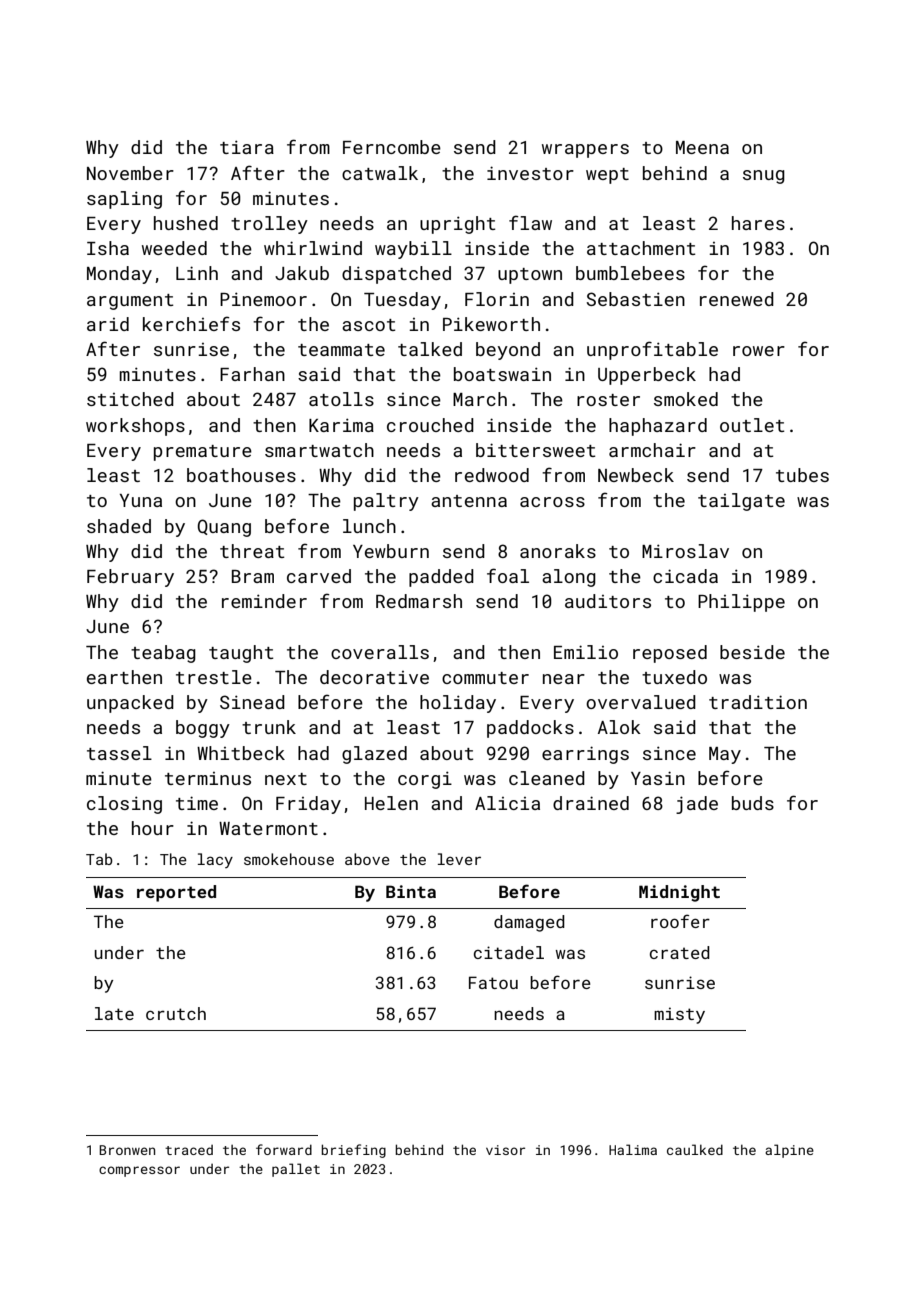 The image size is (924, 1314). I want to click on crutch, so click(176, 1013).
